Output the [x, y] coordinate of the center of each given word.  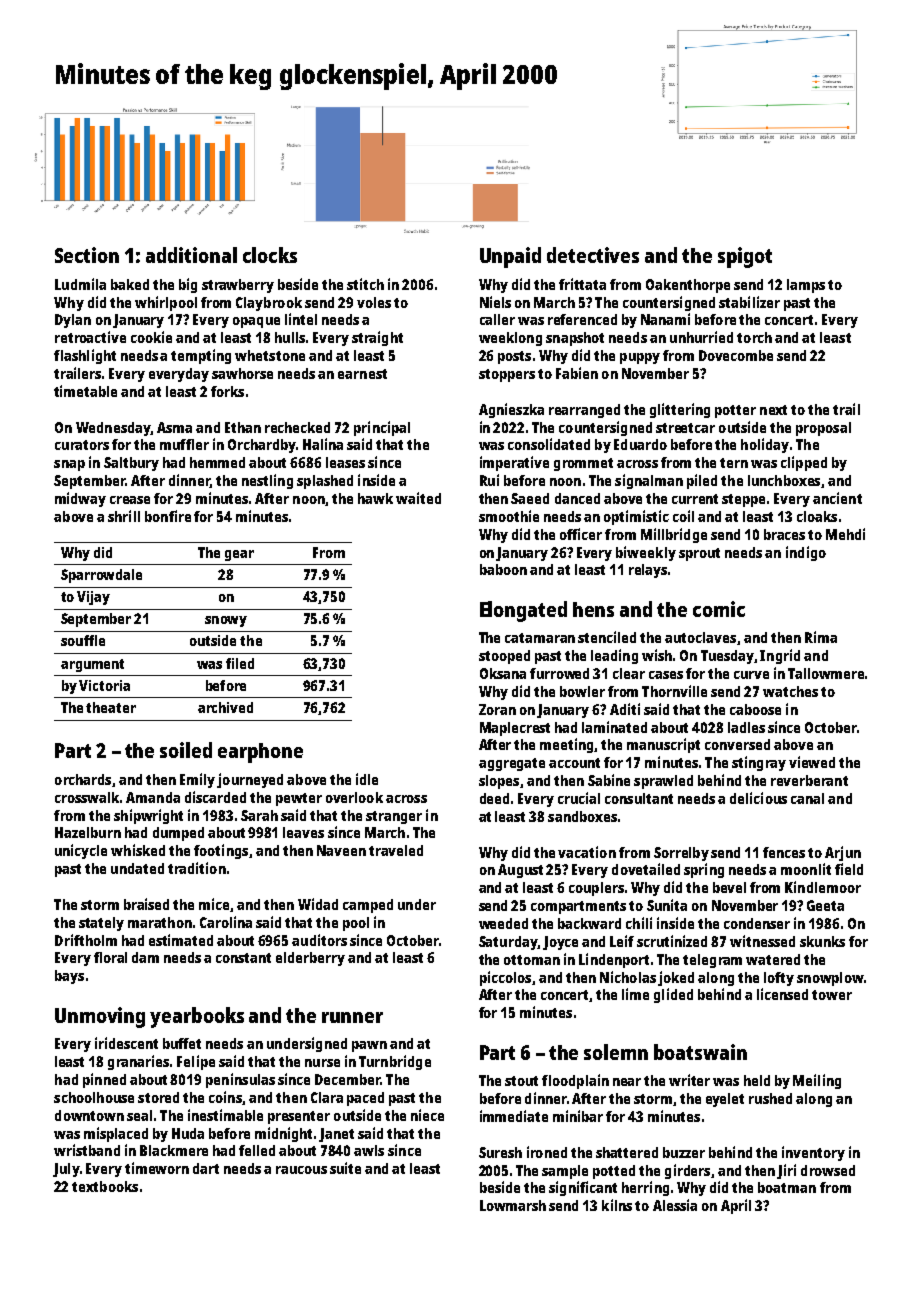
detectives [593, 255]
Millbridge [674, 535]
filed [240, 663]
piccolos [505, 978]
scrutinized [672, 941]
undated [137, 868]
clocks [270, 255]
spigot [745, 257]
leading [614, 656]
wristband [87, 1150]
